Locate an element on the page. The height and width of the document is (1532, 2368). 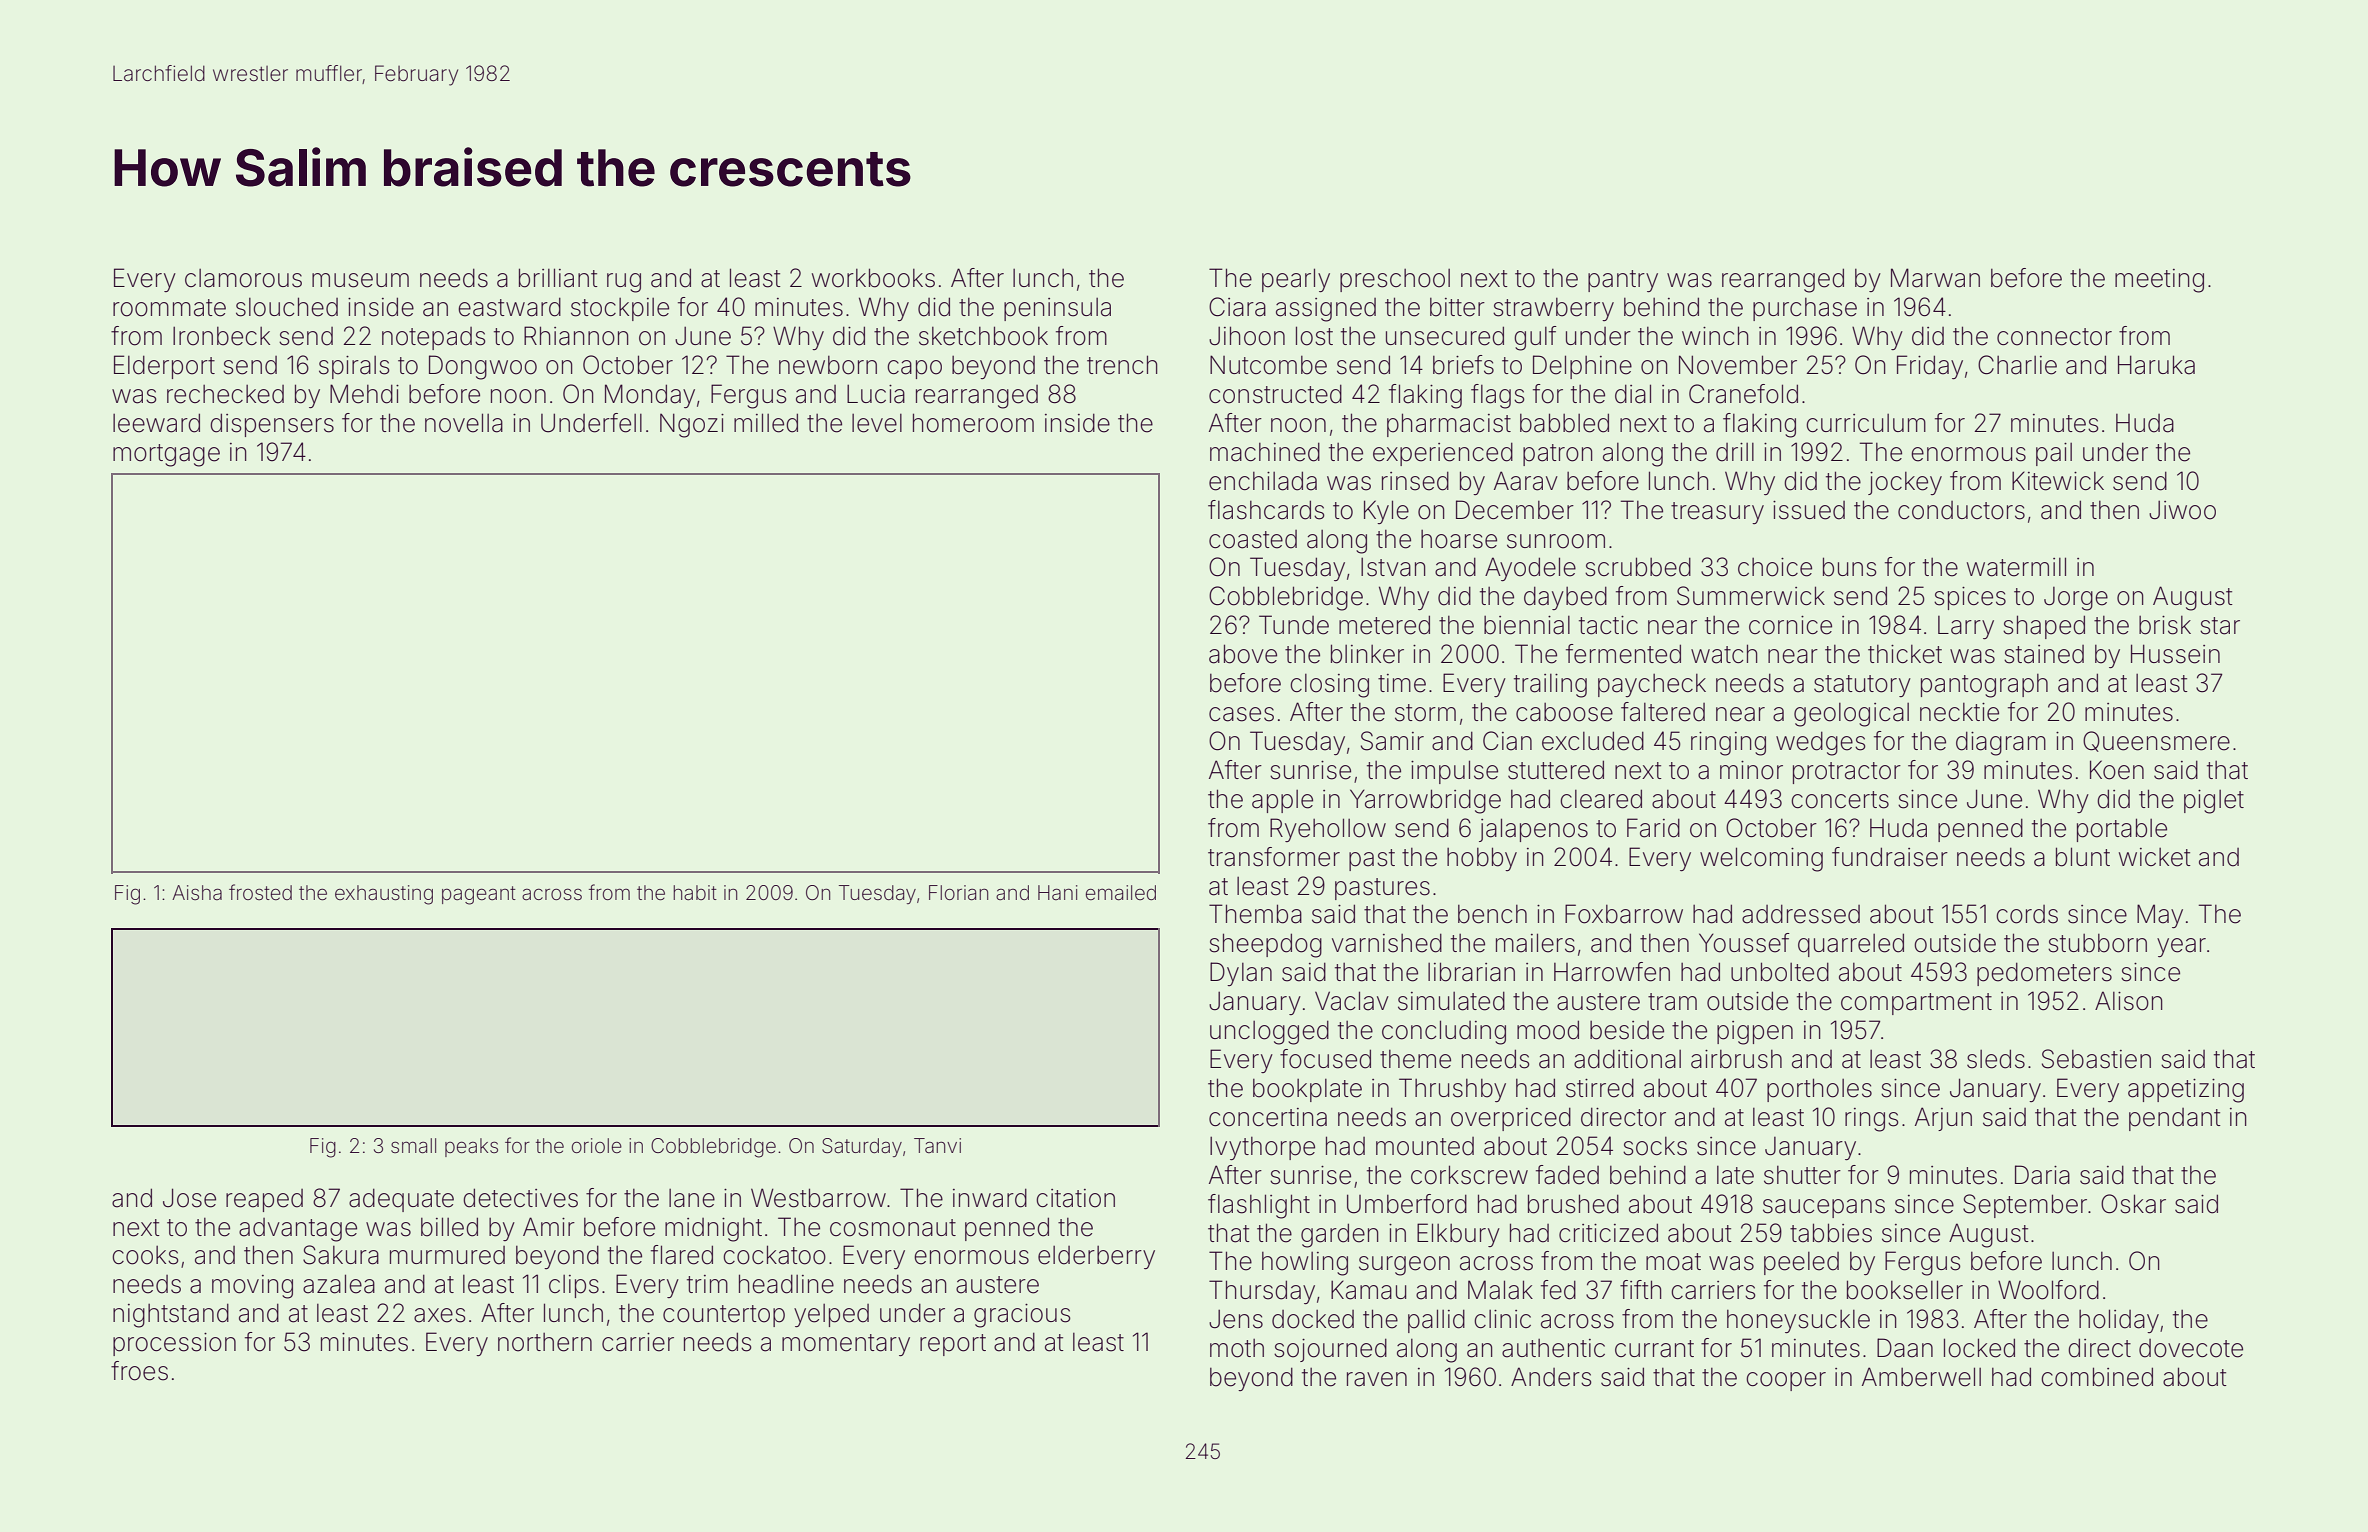
habit is located at coordinates (695, 892).
